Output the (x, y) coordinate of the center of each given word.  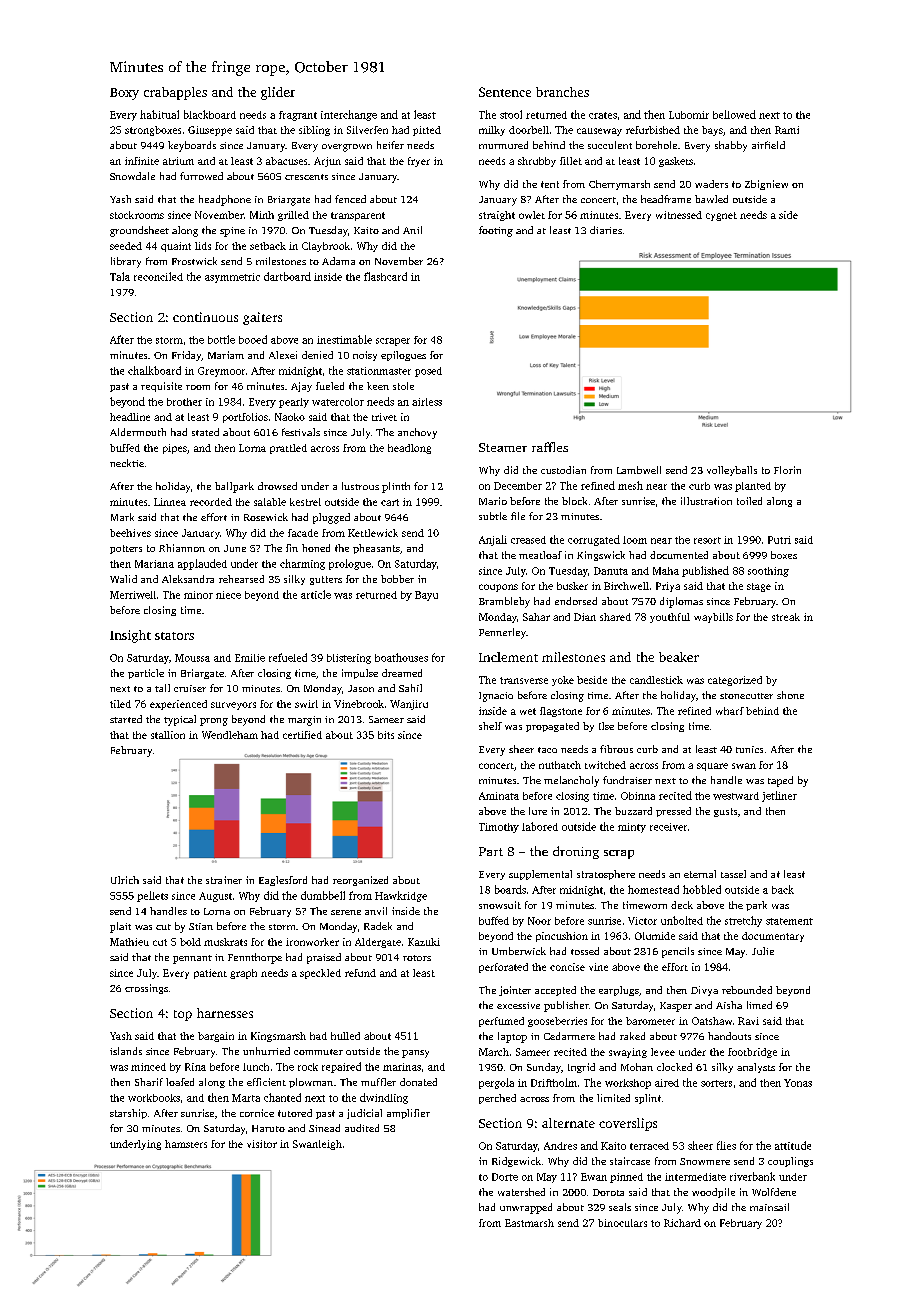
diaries (606, 230)
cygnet (721, 216)
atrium (178, 161)
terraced (649, 1146)
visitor (262, 1144)
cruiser (190, 688)
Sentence (505, 92)
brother (184, 402)
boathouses (401, 657)
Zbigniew (766, 185)
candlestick (656, 680)
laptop (512, 1037)
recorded (211, 502)
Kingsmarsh (278, 1037)
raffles (550, 447)
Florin (787, 470)
